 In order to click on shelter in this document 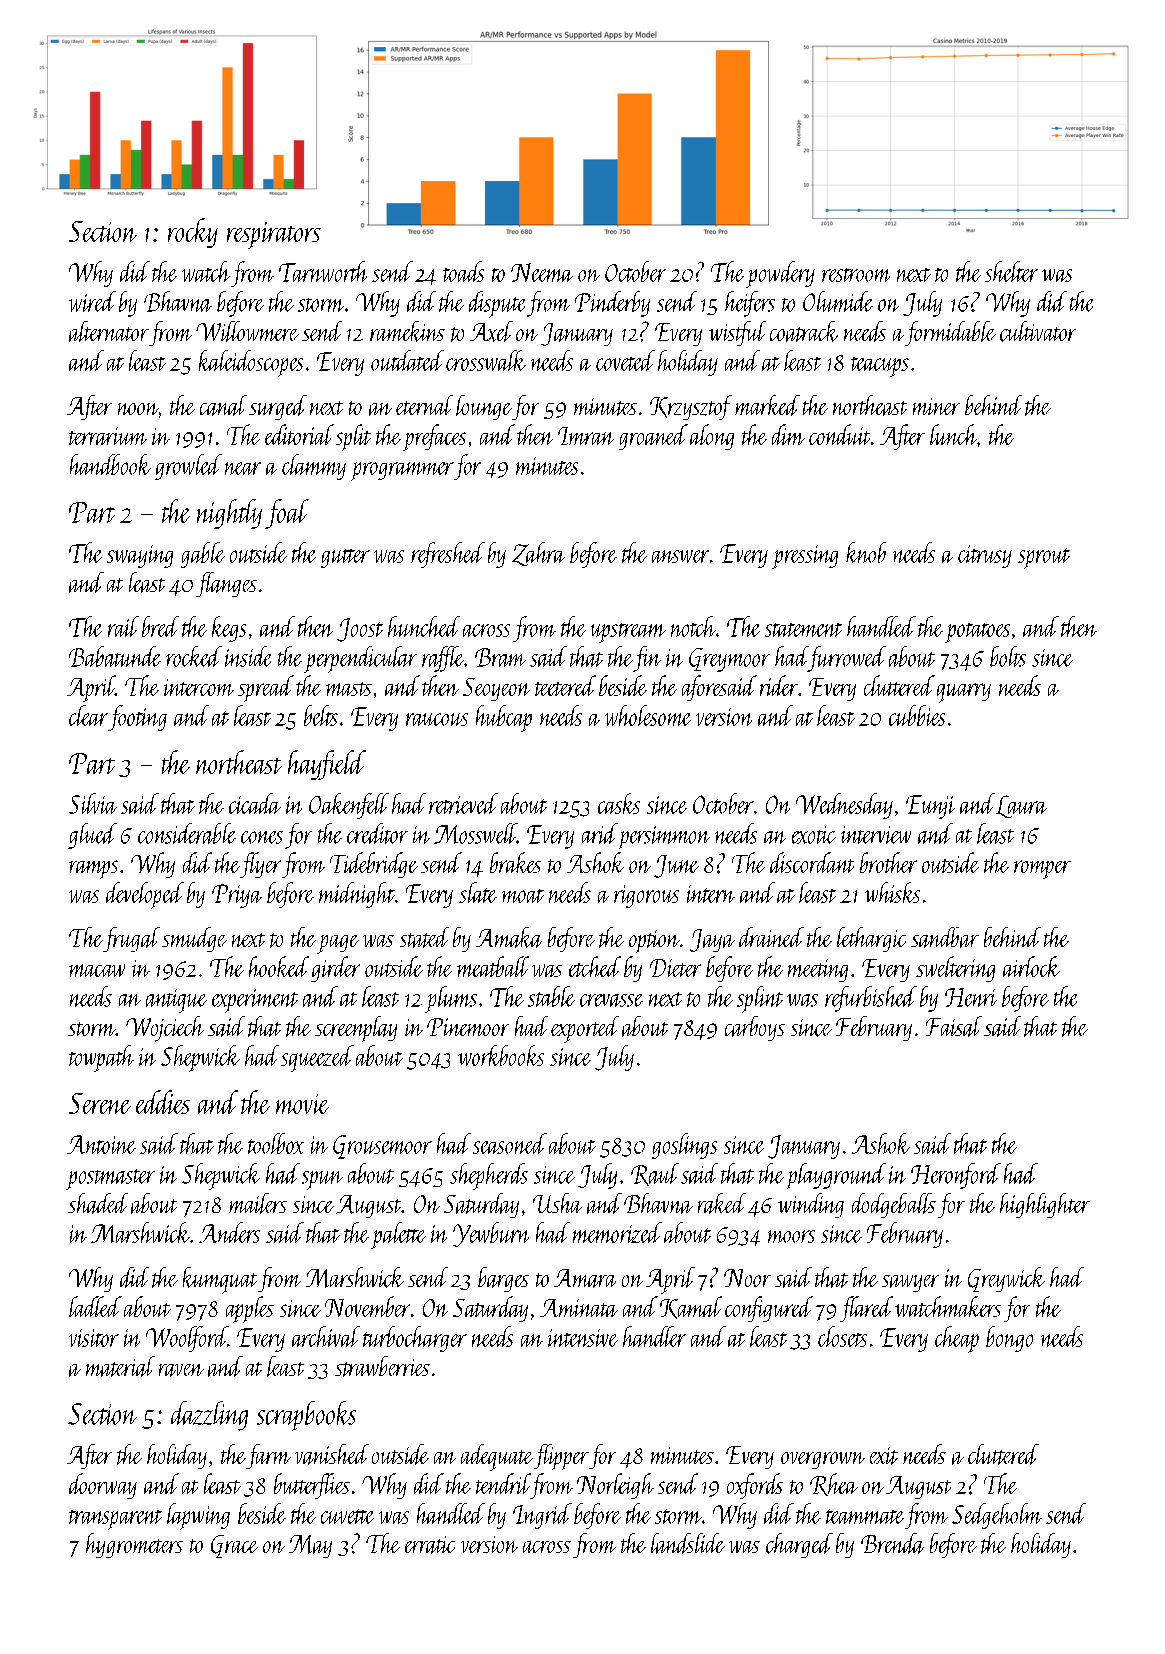, I will do `click(1011, 271)`.
